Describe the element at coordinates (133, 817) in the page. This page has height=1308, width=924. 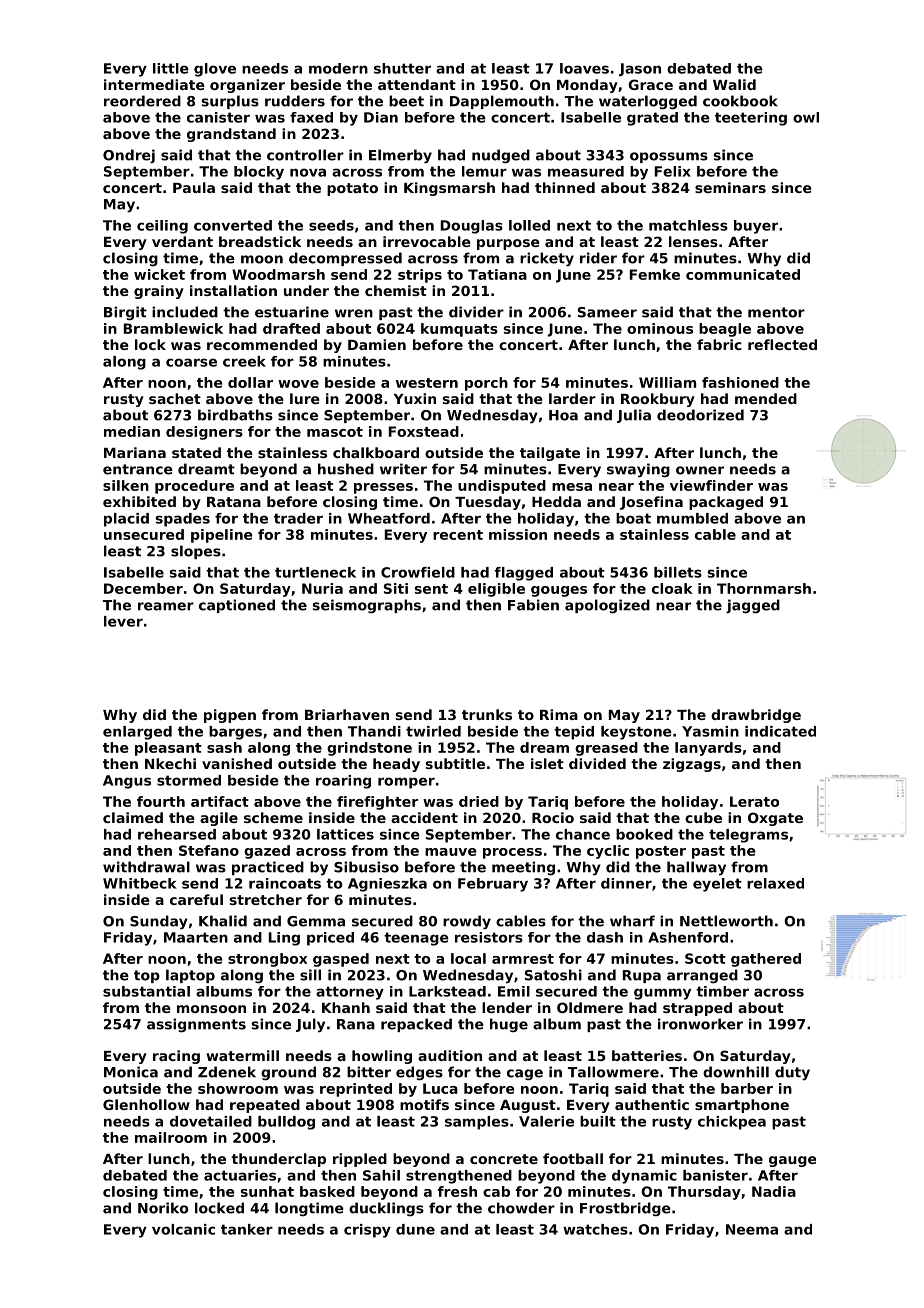
I see `claimed` at that location.
